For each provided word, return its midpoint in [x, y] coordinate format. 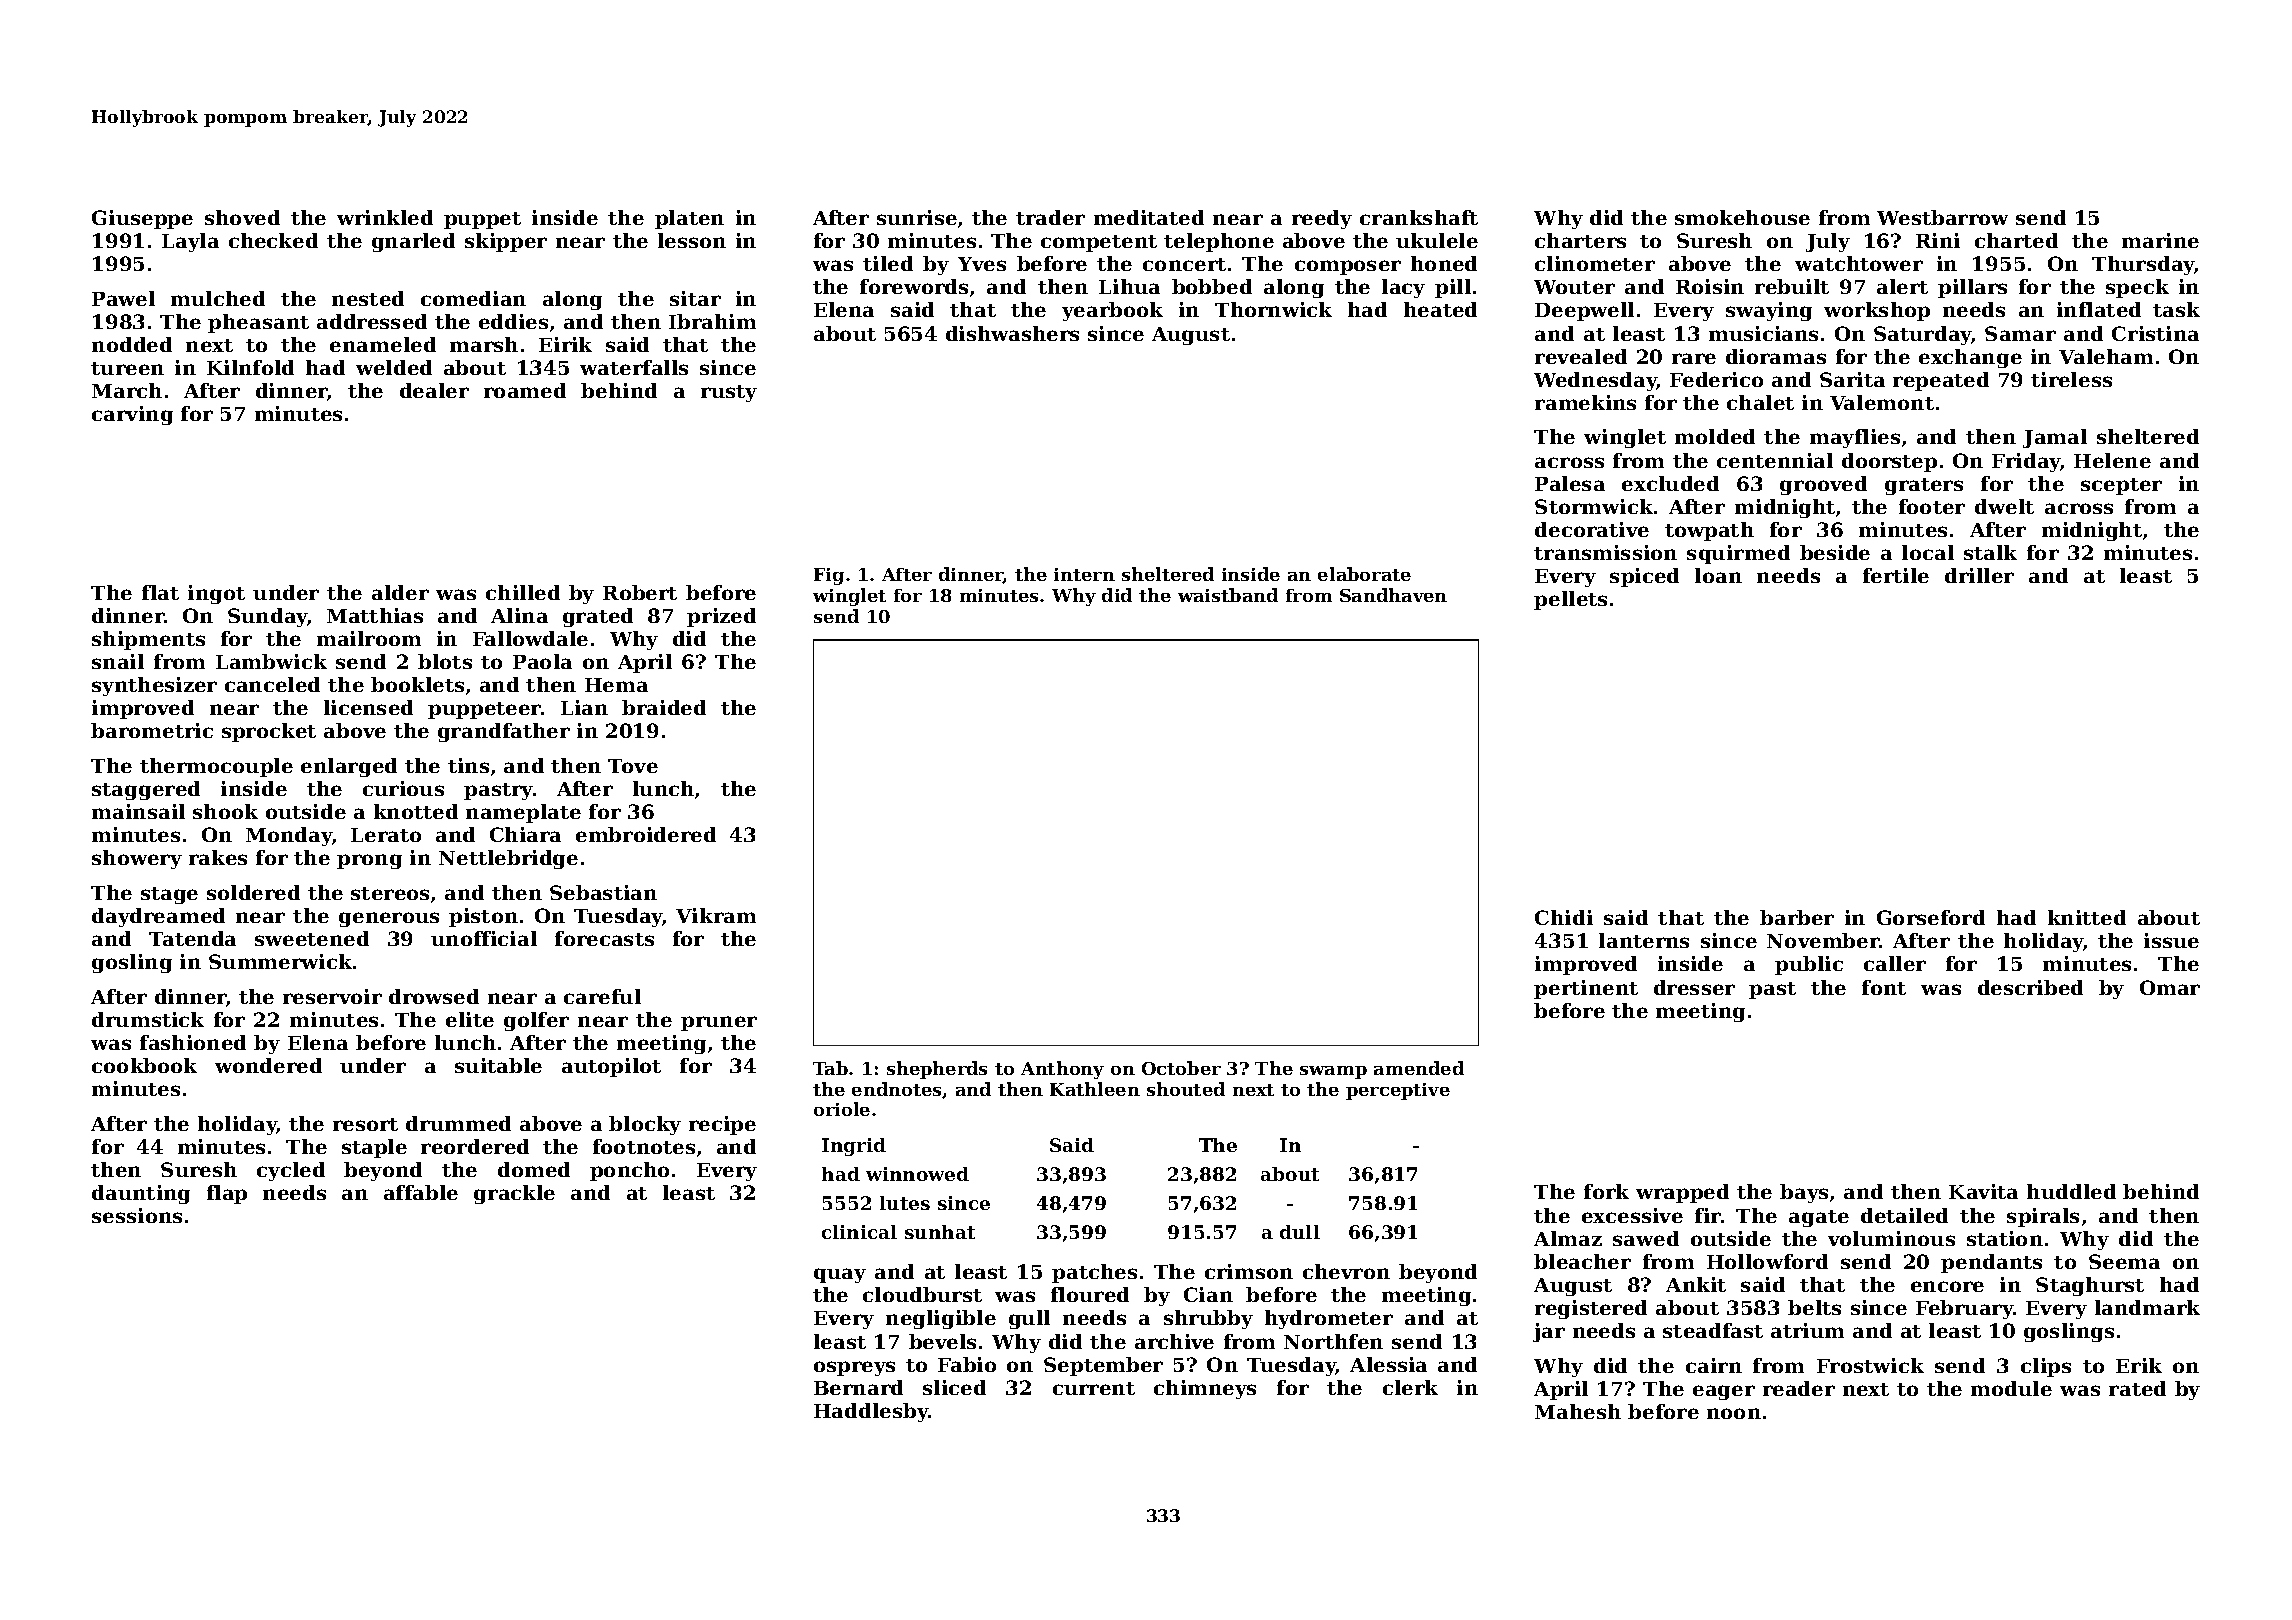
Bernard [858, 1387]
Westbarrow [1942, 217]
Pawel [123, 298]
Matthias [375, 615]
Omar [2170, 987]
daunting [141, 1194]
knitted [2087, 917]
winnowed [917, 1174]
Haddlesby [871, 1412]
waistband [1228, 595]
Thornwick [1273, 309]
